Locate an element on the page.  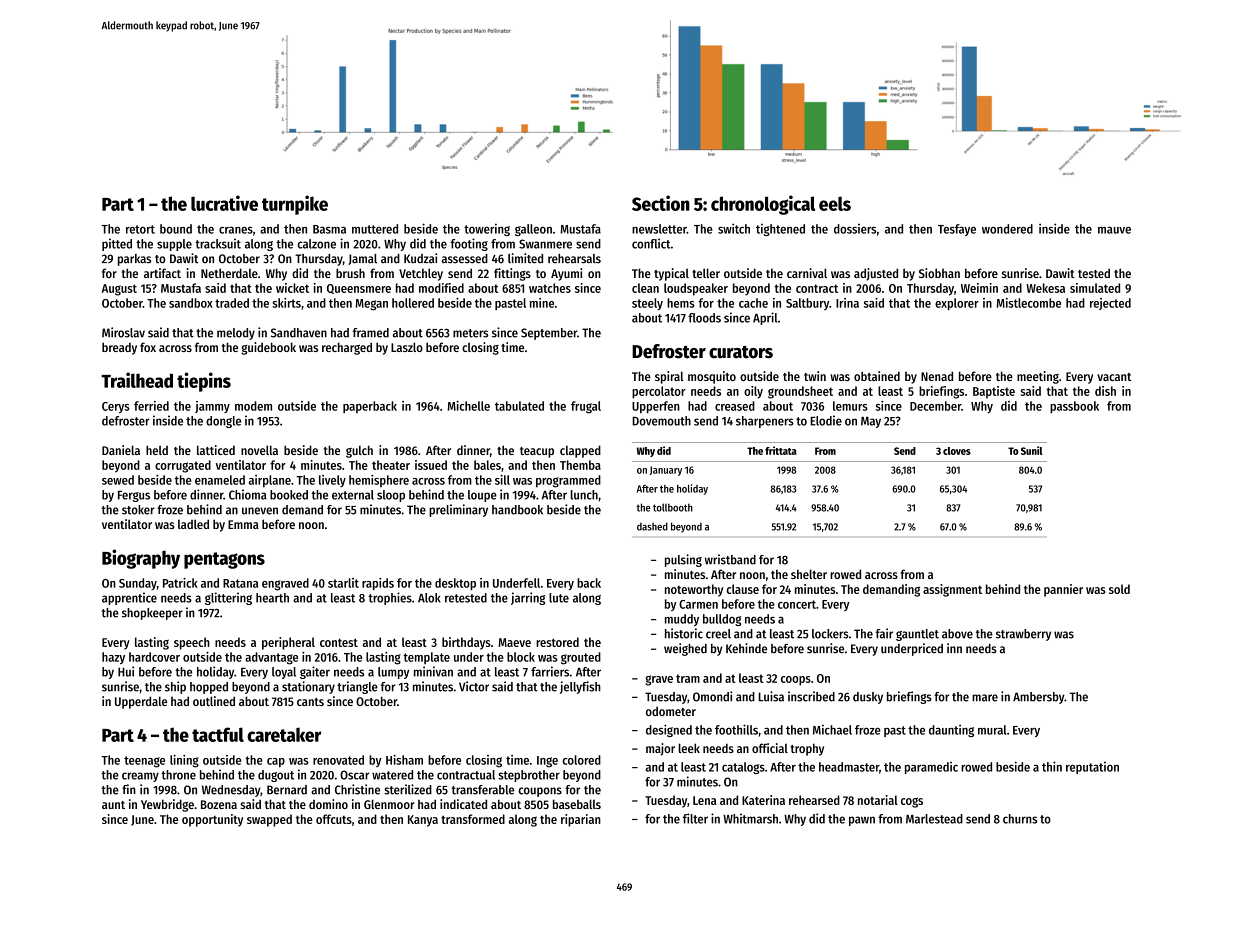
Section is located at coordinates (661, 203).
